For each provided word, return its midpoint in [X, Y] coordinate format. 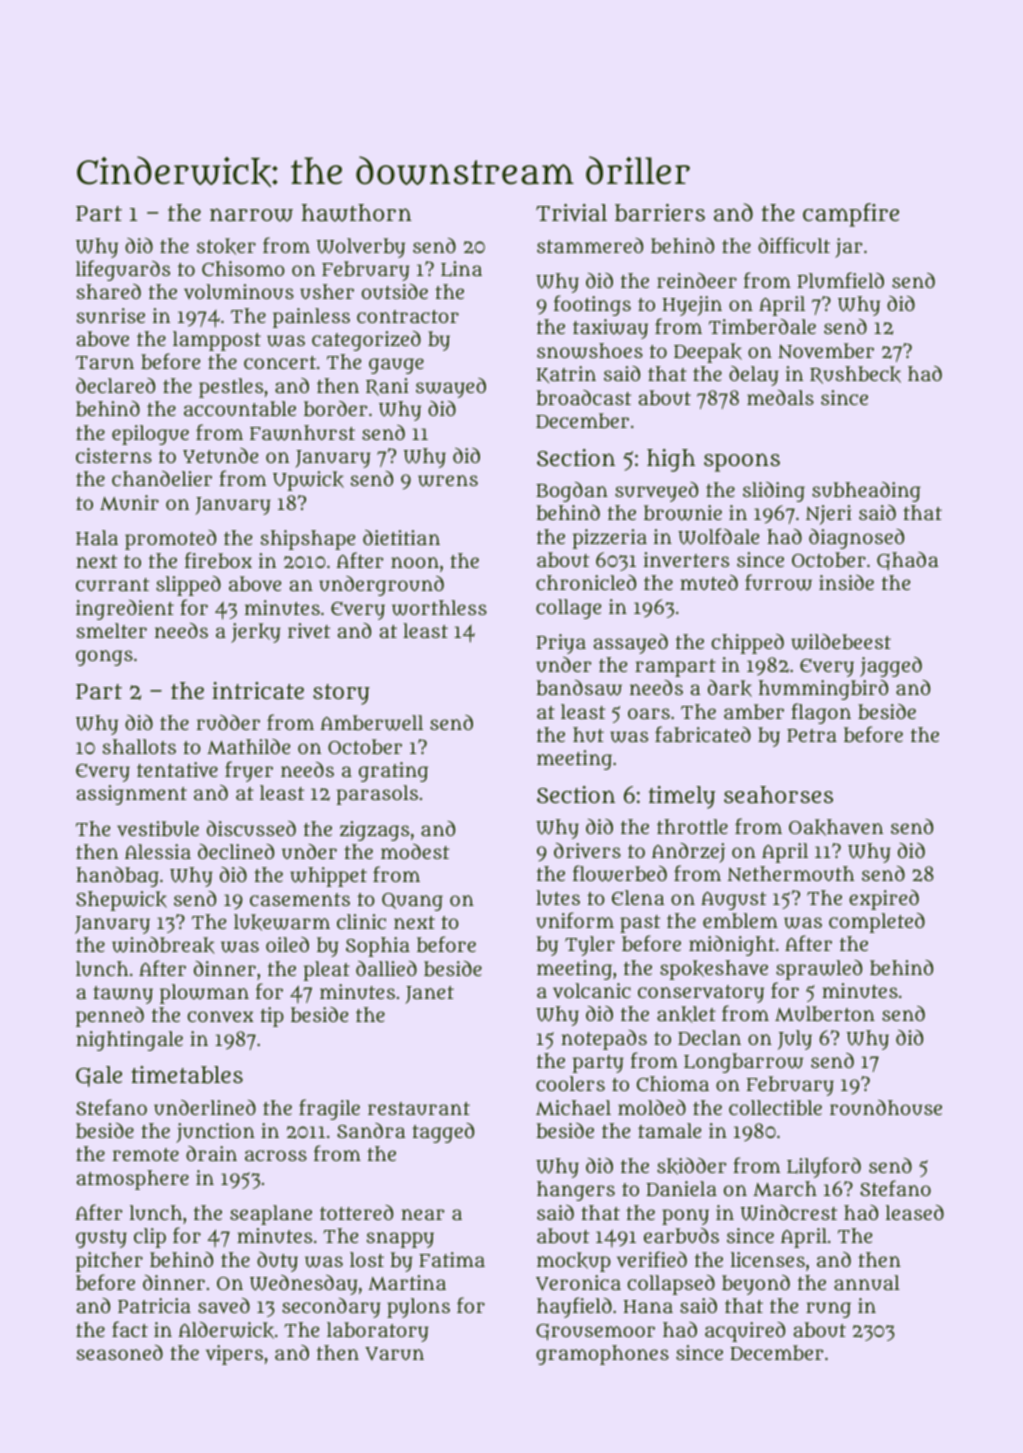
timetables [187, 1075]
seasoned [120, 1352]
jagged [891, 666]
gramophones [602, 1355]
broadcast [583, 397]
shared [109, 291]
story [341, 694]
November [826, 350]
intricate [258, 690]
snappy [400, 1240]
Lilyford [824, 1167]
